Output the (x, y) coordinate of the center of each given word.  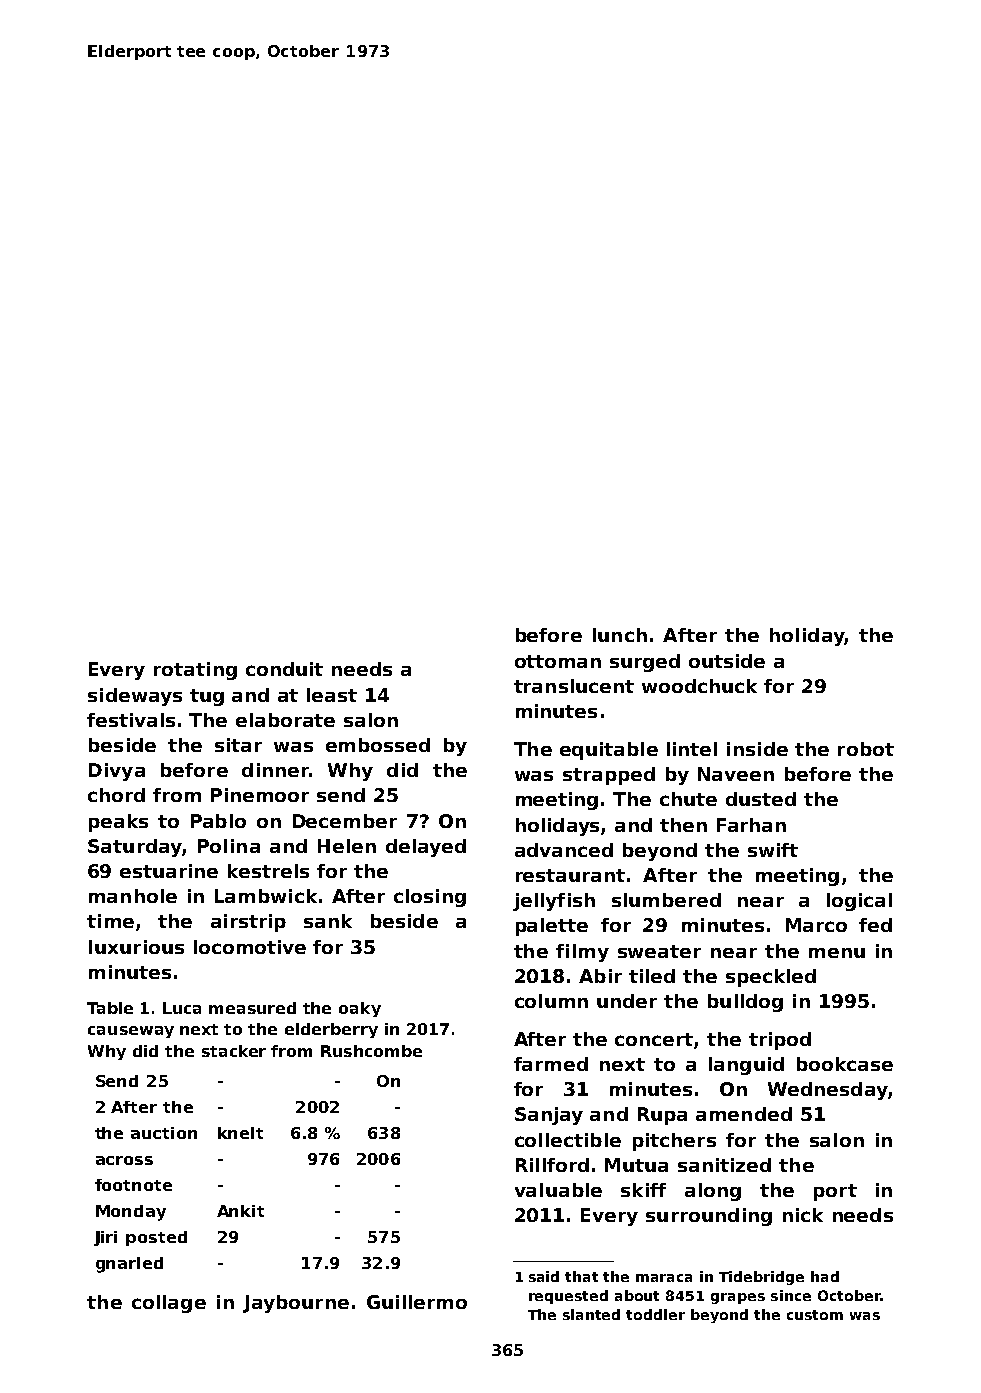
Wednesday (828, 1091)
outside (727, 661)
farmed (551, 1064)
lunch (620, 635)
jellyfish (554, 902)
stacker (234, 1051)
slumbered (666, 900)
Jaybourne (296, 1304)
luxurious (136, 947)
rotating (195, 671)
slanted (591, 1314)
